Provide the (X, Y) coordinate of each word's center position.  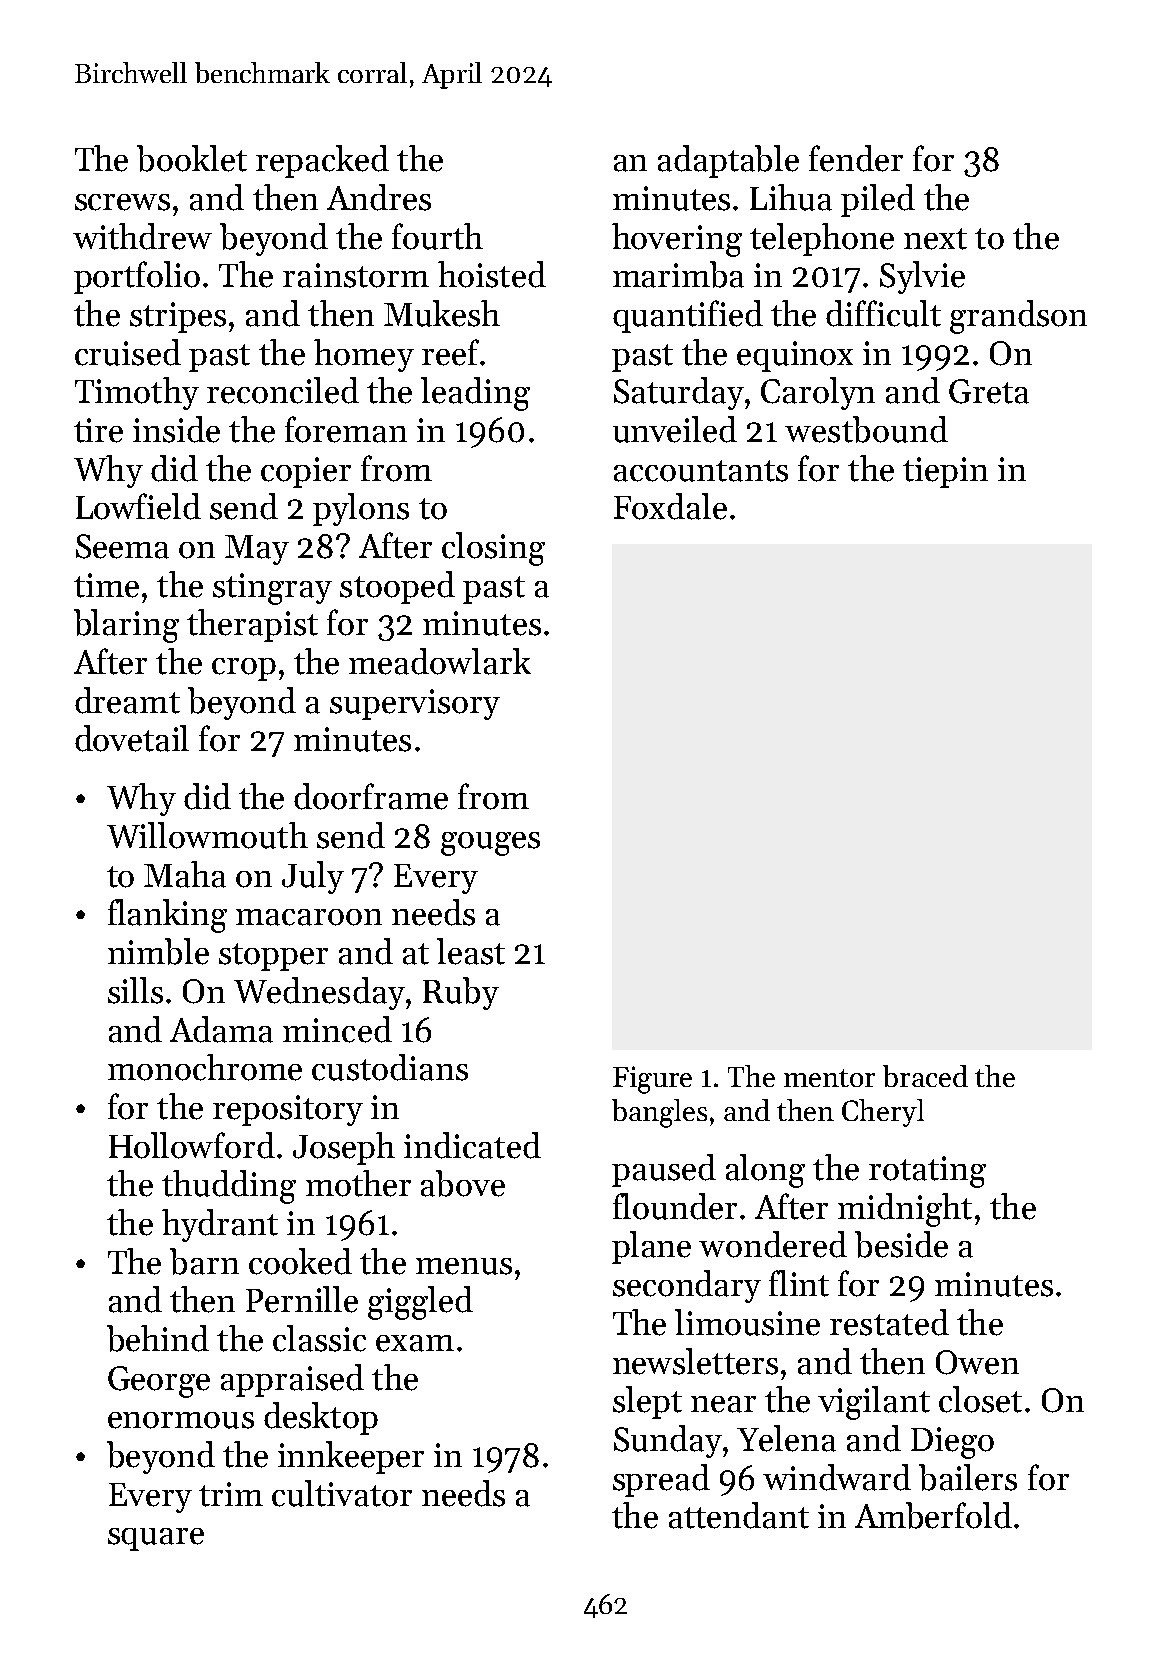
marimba (678, 274)
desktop (321, 1418)
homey (364, 355)
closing (493, 549)
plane (651, 1247)
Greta (989, 391)
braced (925, 1076)
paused (664, 1170)
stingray (272, 589)
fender (856, 158)
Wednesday (319, 993)
